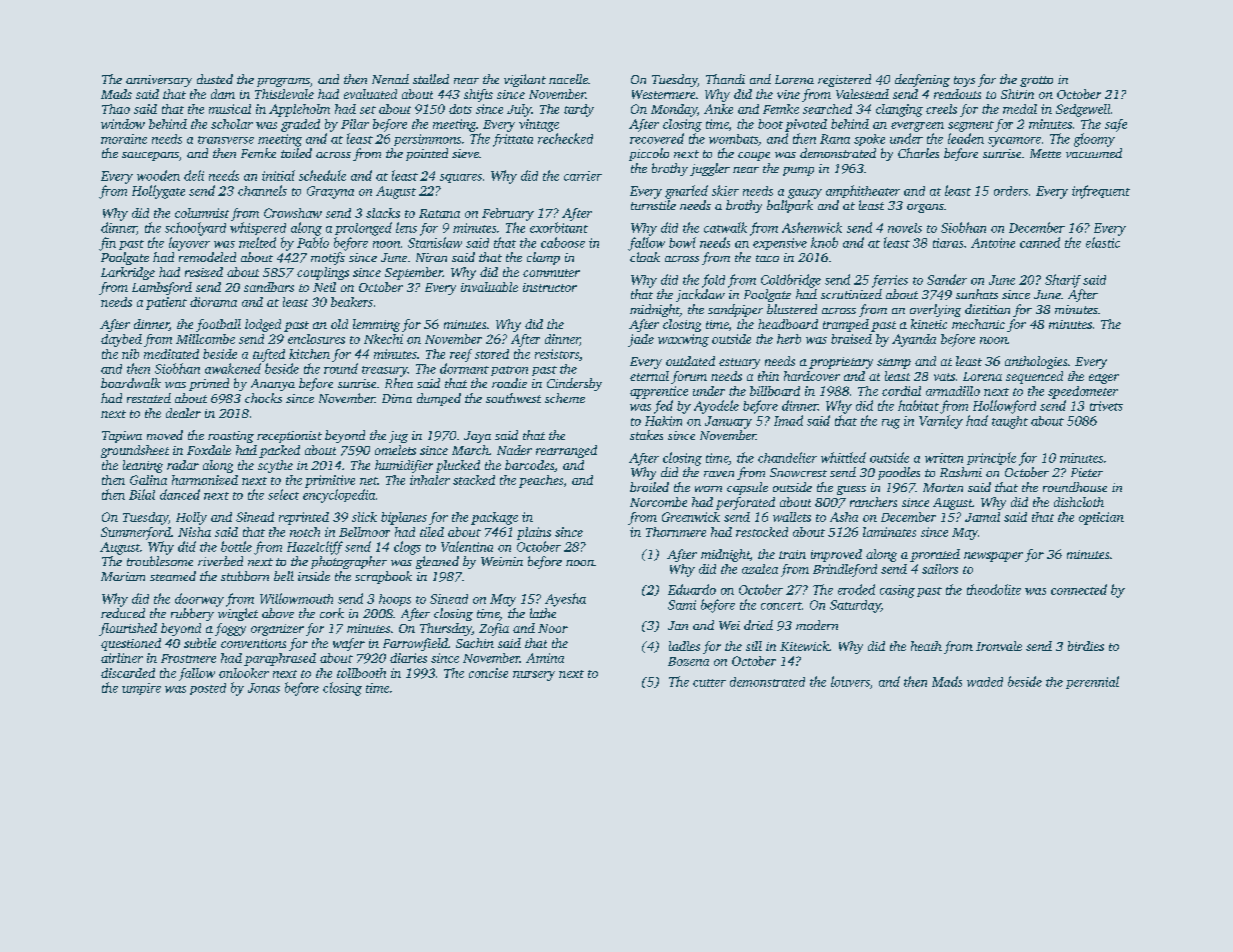 This document has height=952, width=1233. Describe the element at coordinates (943, 487) in the document. I see `Morten` at that location.
